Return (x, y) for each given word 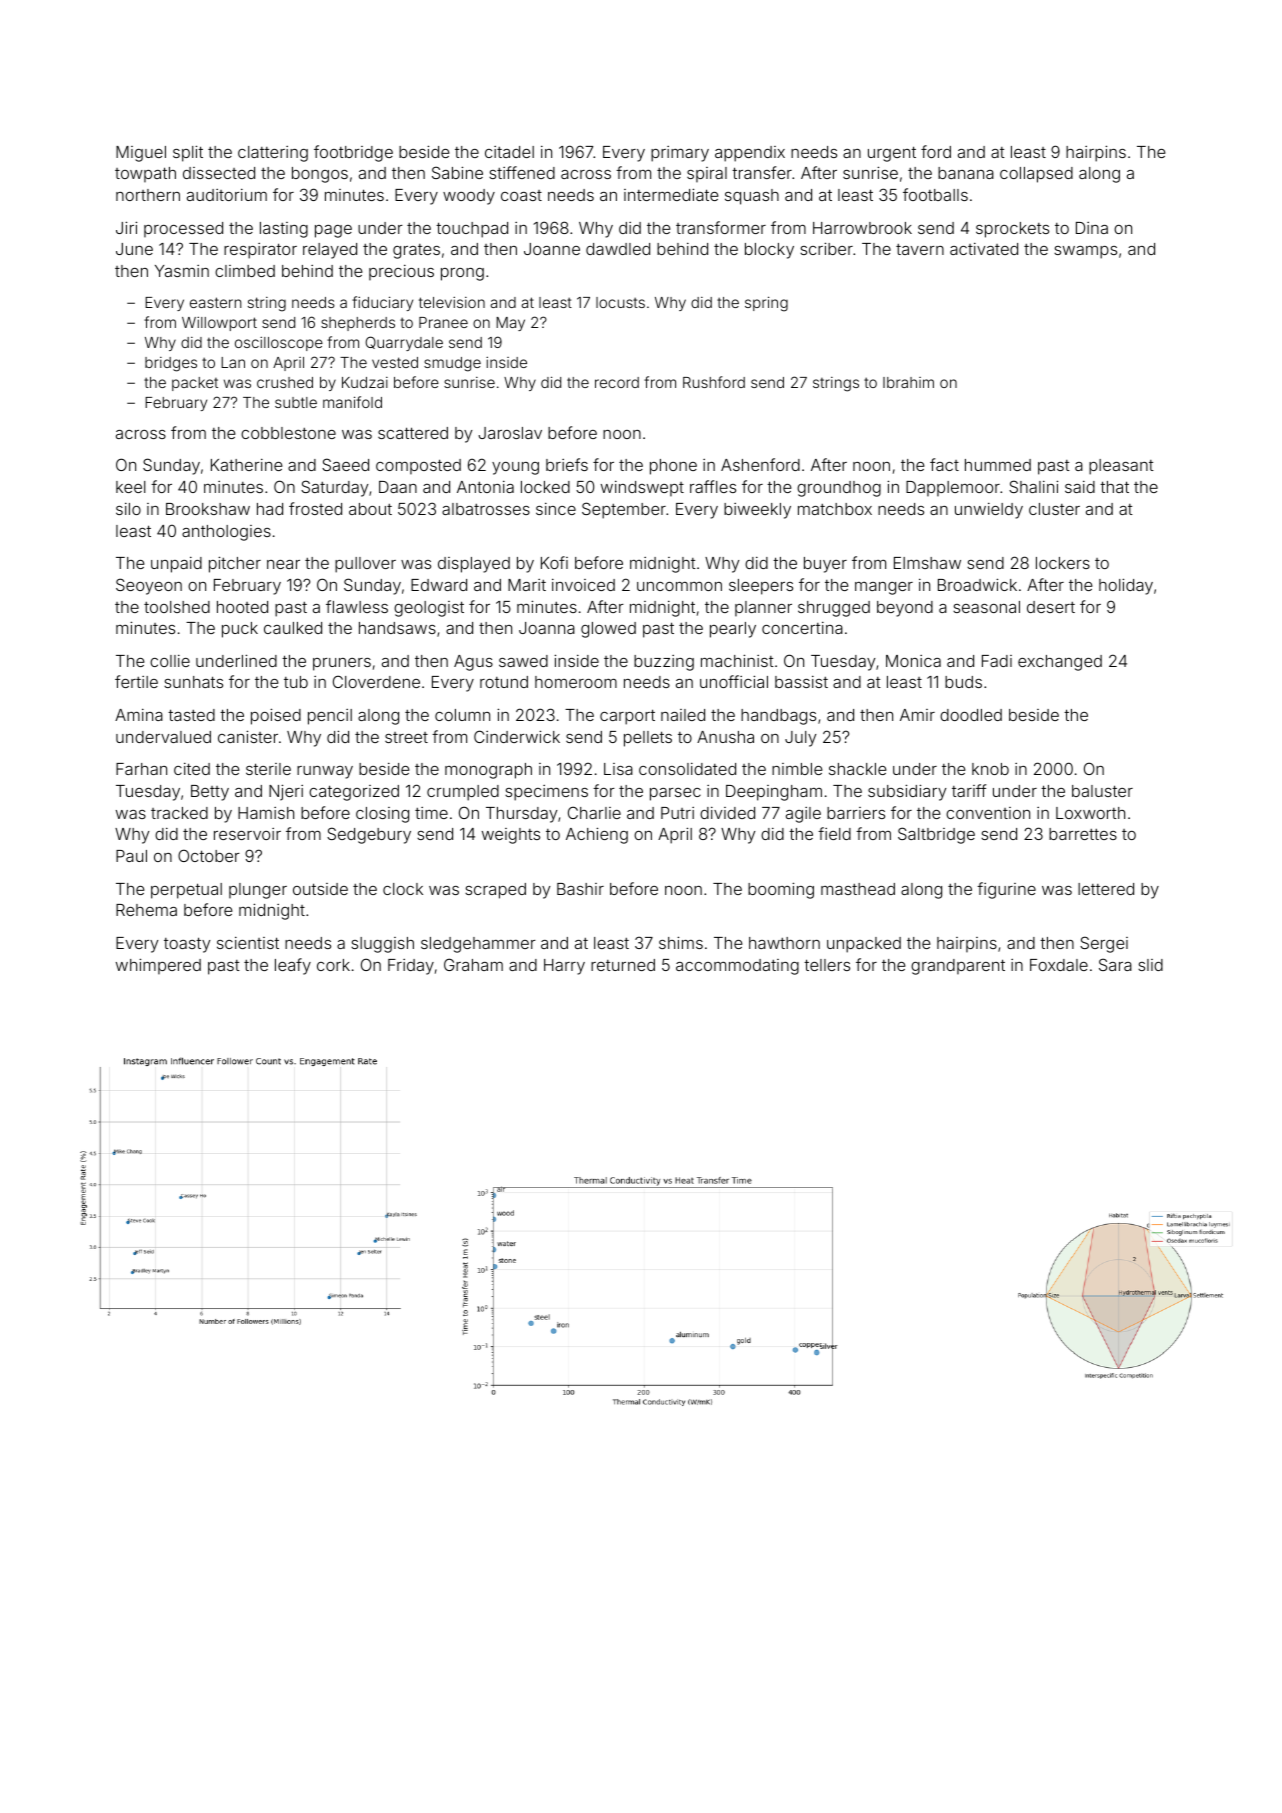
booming (781, 890)
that (1114, 487)
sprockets (1012, 230)
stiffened (522, 172)
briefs (567, 464)
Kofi (554, 562)
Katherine (246, 465)
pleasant (1121, 467)
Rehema (146, 910)
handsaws (397, 628)
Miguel (141, 154)
